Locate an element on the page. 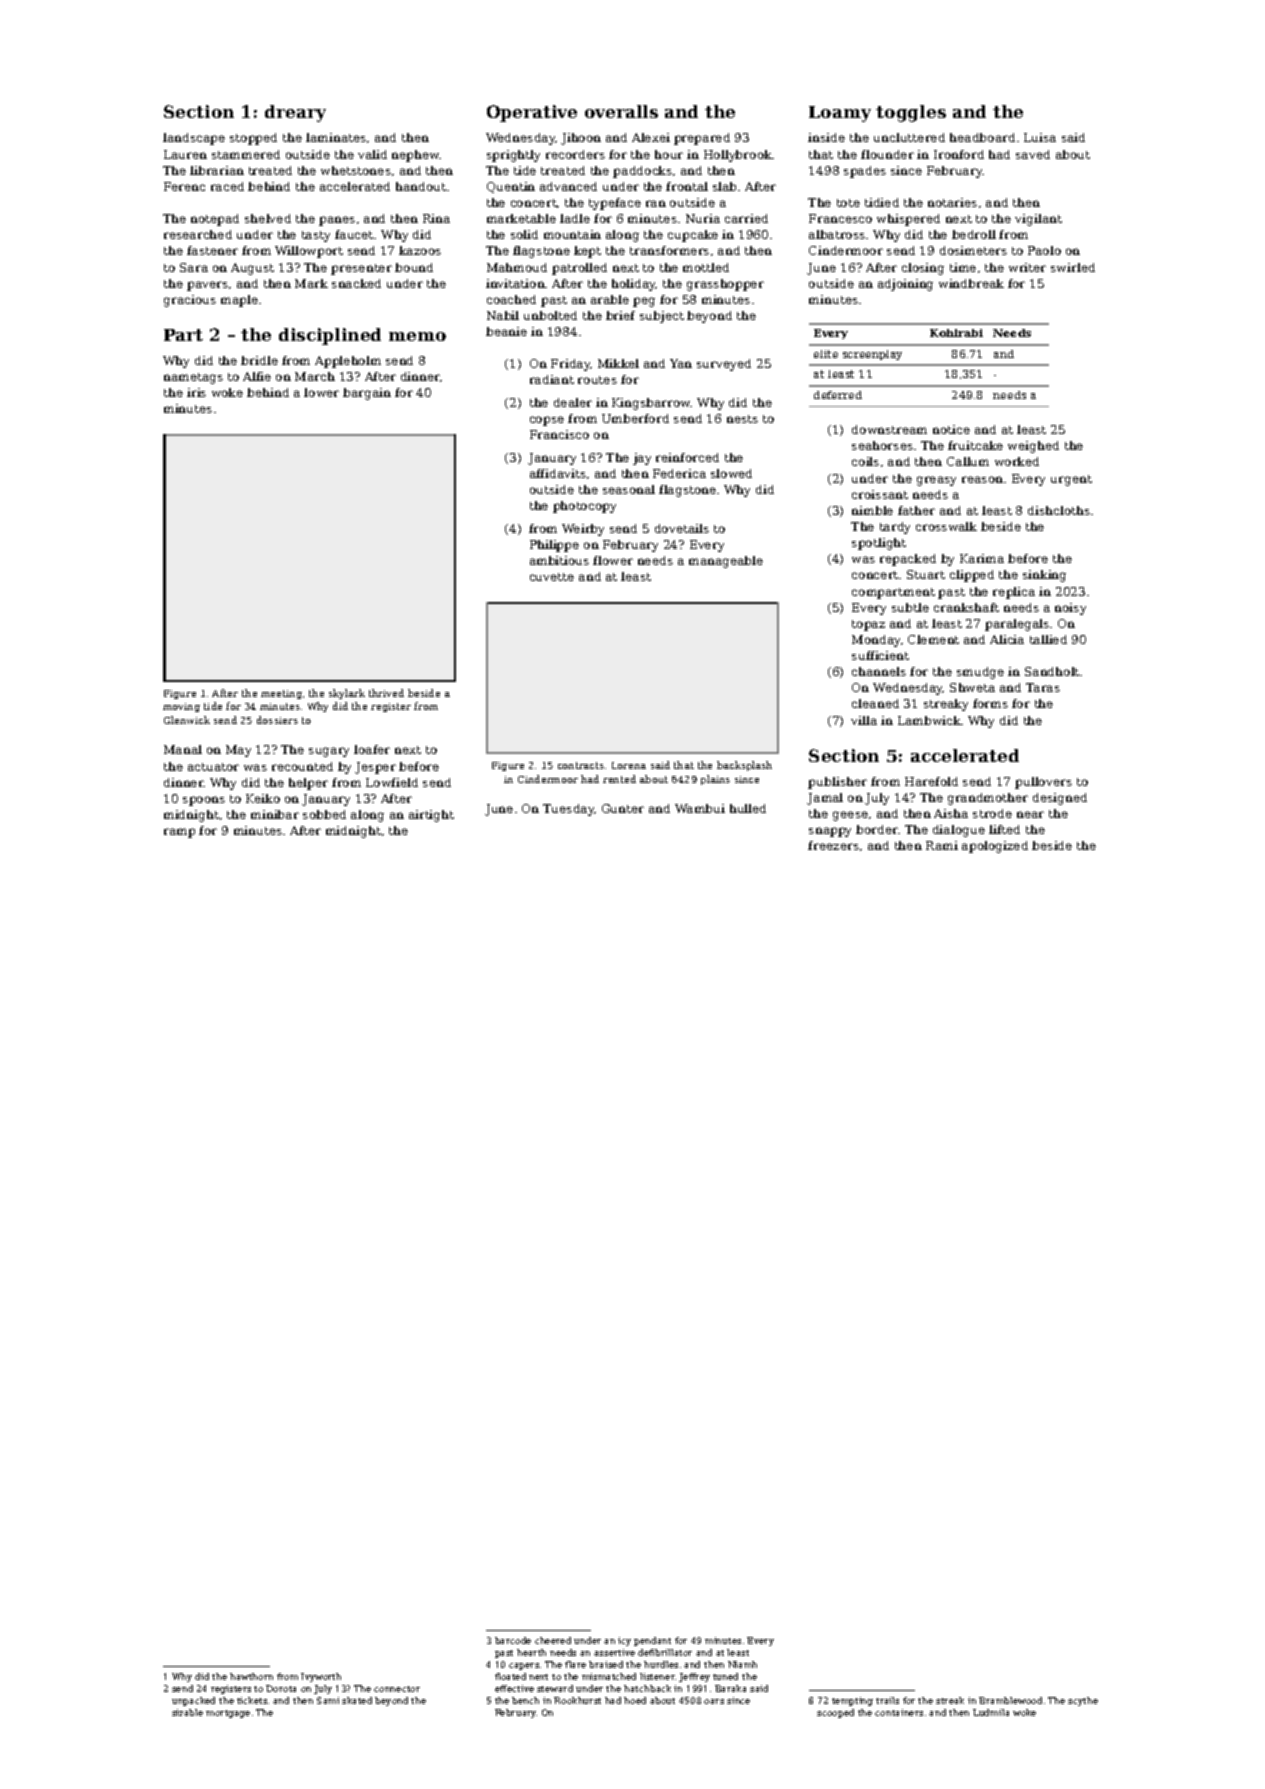 Image resolution: width=1265 pixels, height=1789 pixels. laminates is located at coordinates (336, 137).
